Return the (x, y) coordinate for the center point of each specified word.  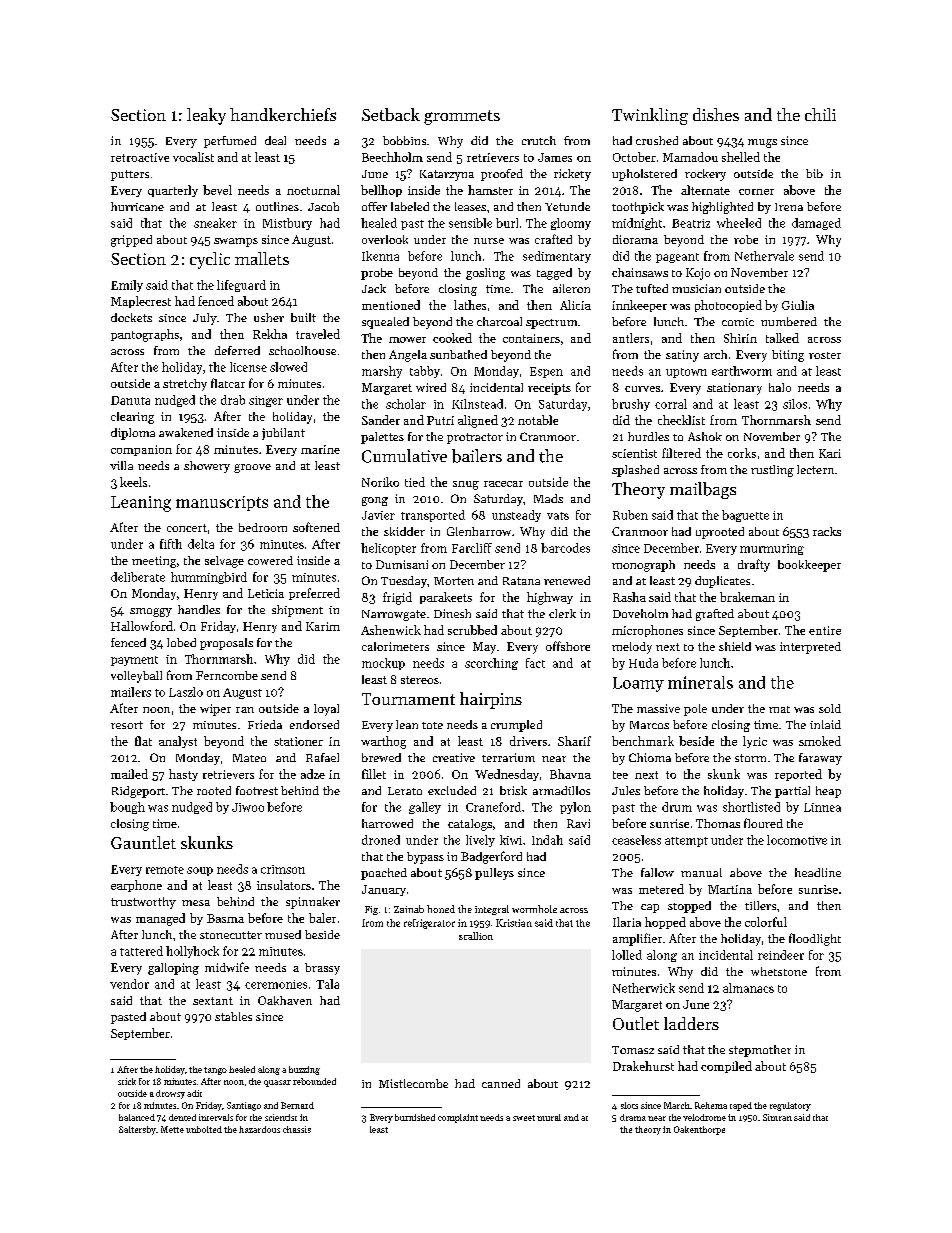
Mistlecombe (413, 1083)
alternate (705, 190)
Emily (127, 286)
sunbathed (458, 354)
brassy (322, 969)
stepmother (760, 1051)
